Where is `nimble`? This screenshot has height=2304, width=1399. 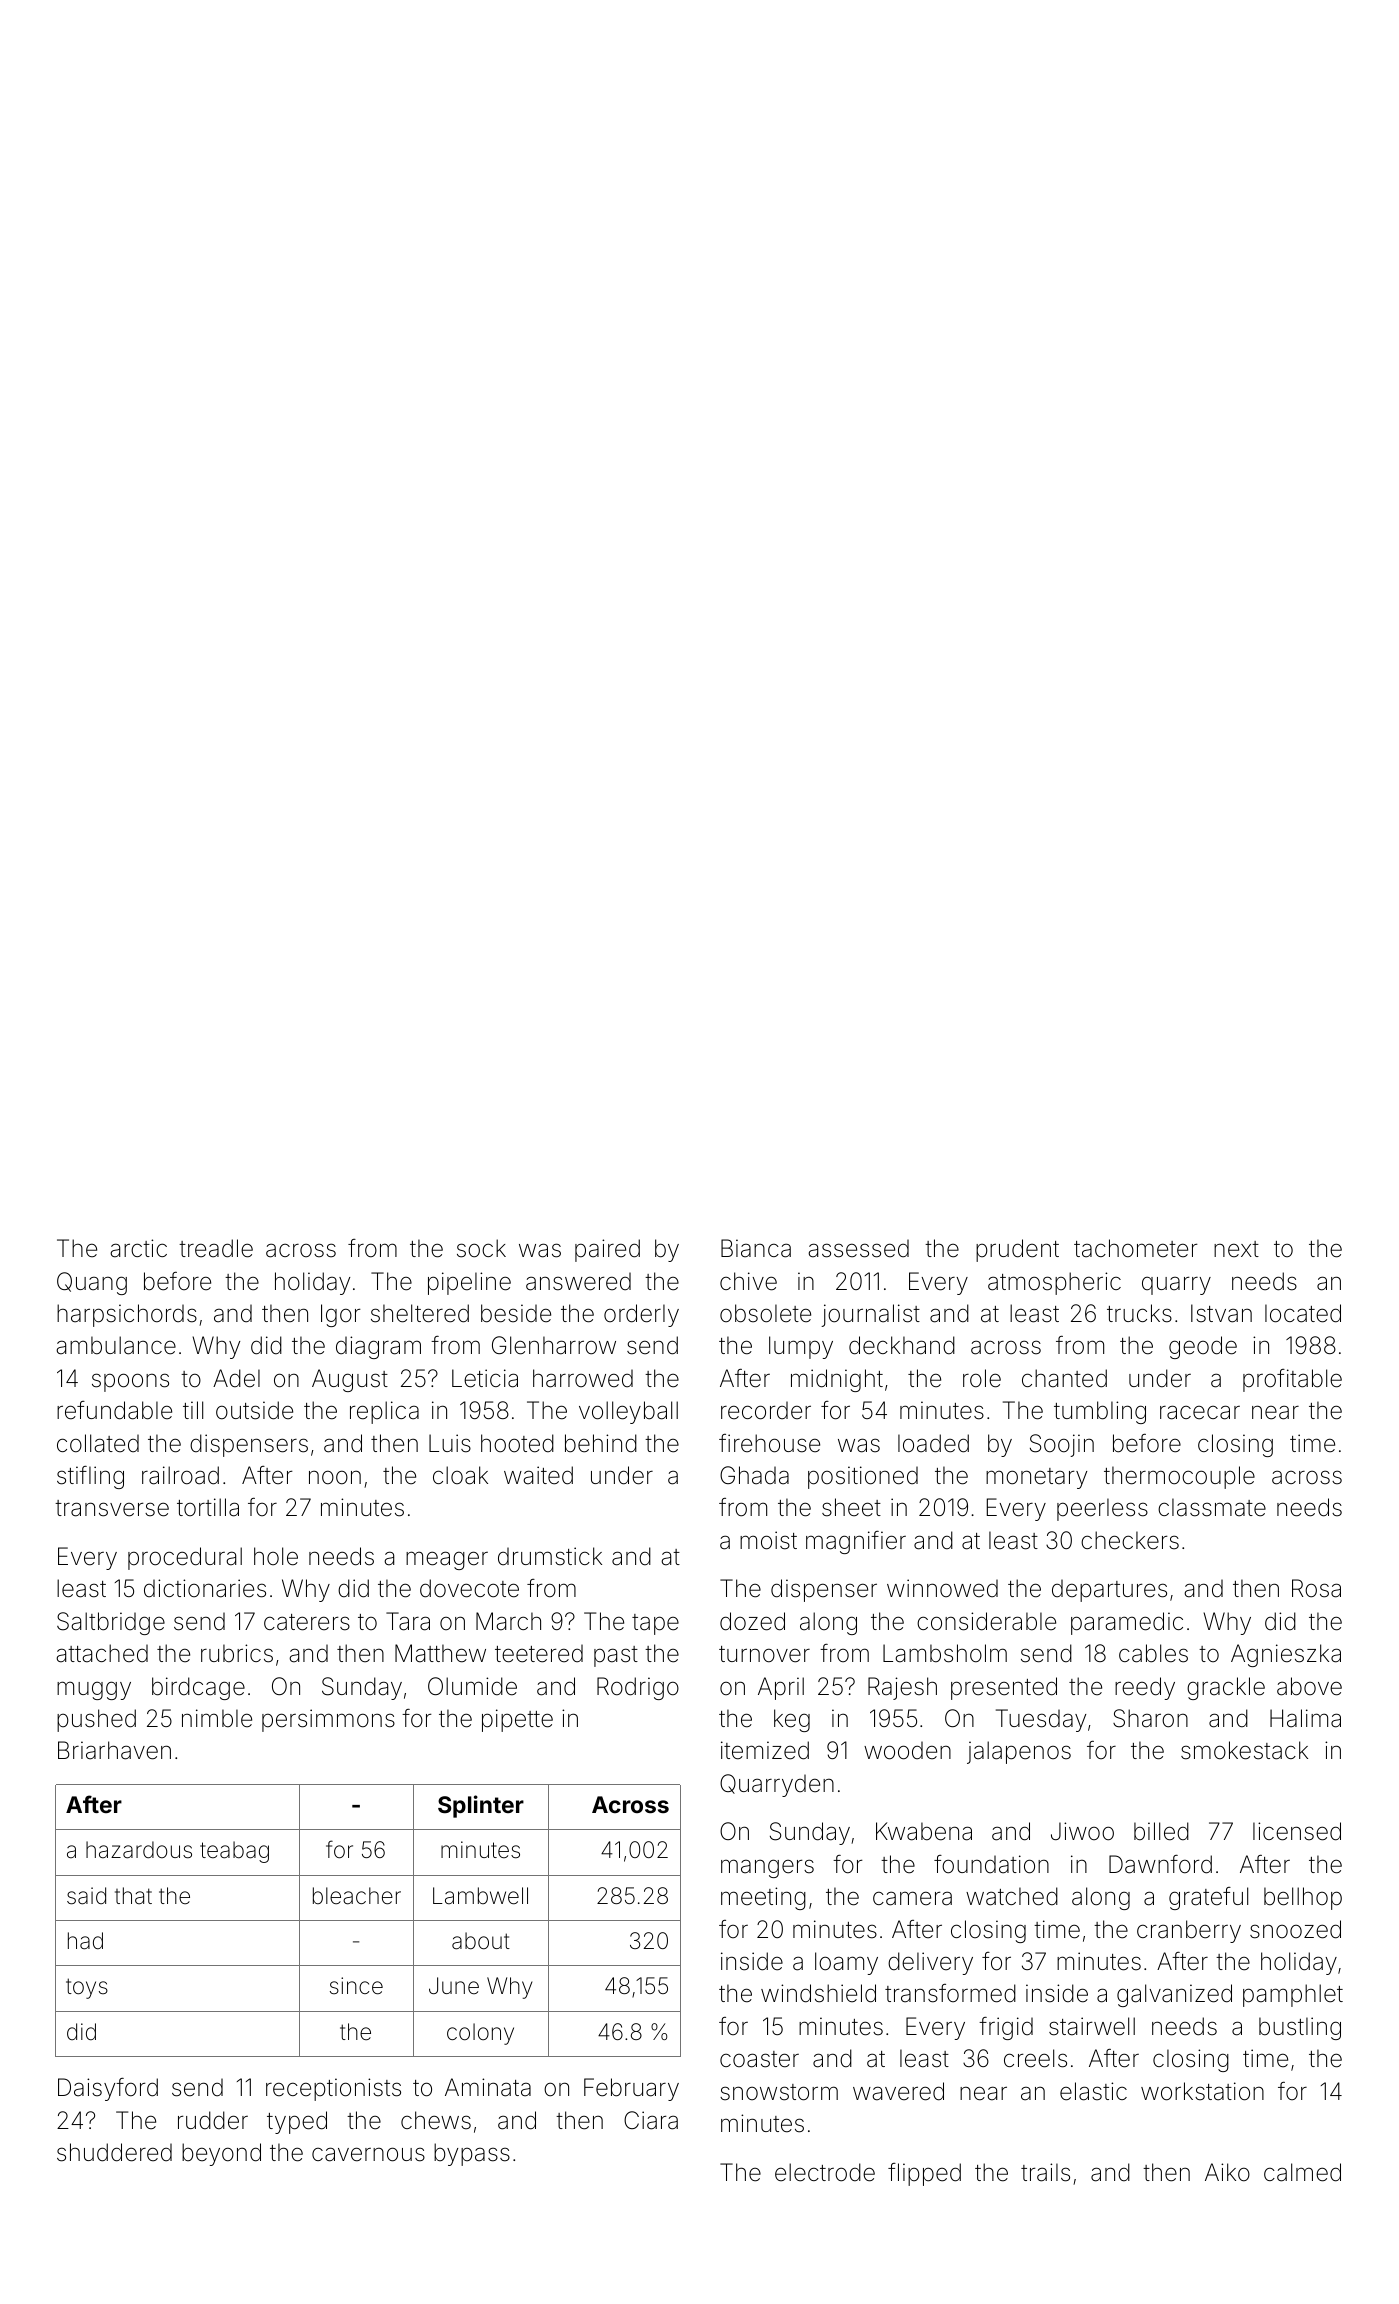 nimble is located at coordinates (217, 1718).
